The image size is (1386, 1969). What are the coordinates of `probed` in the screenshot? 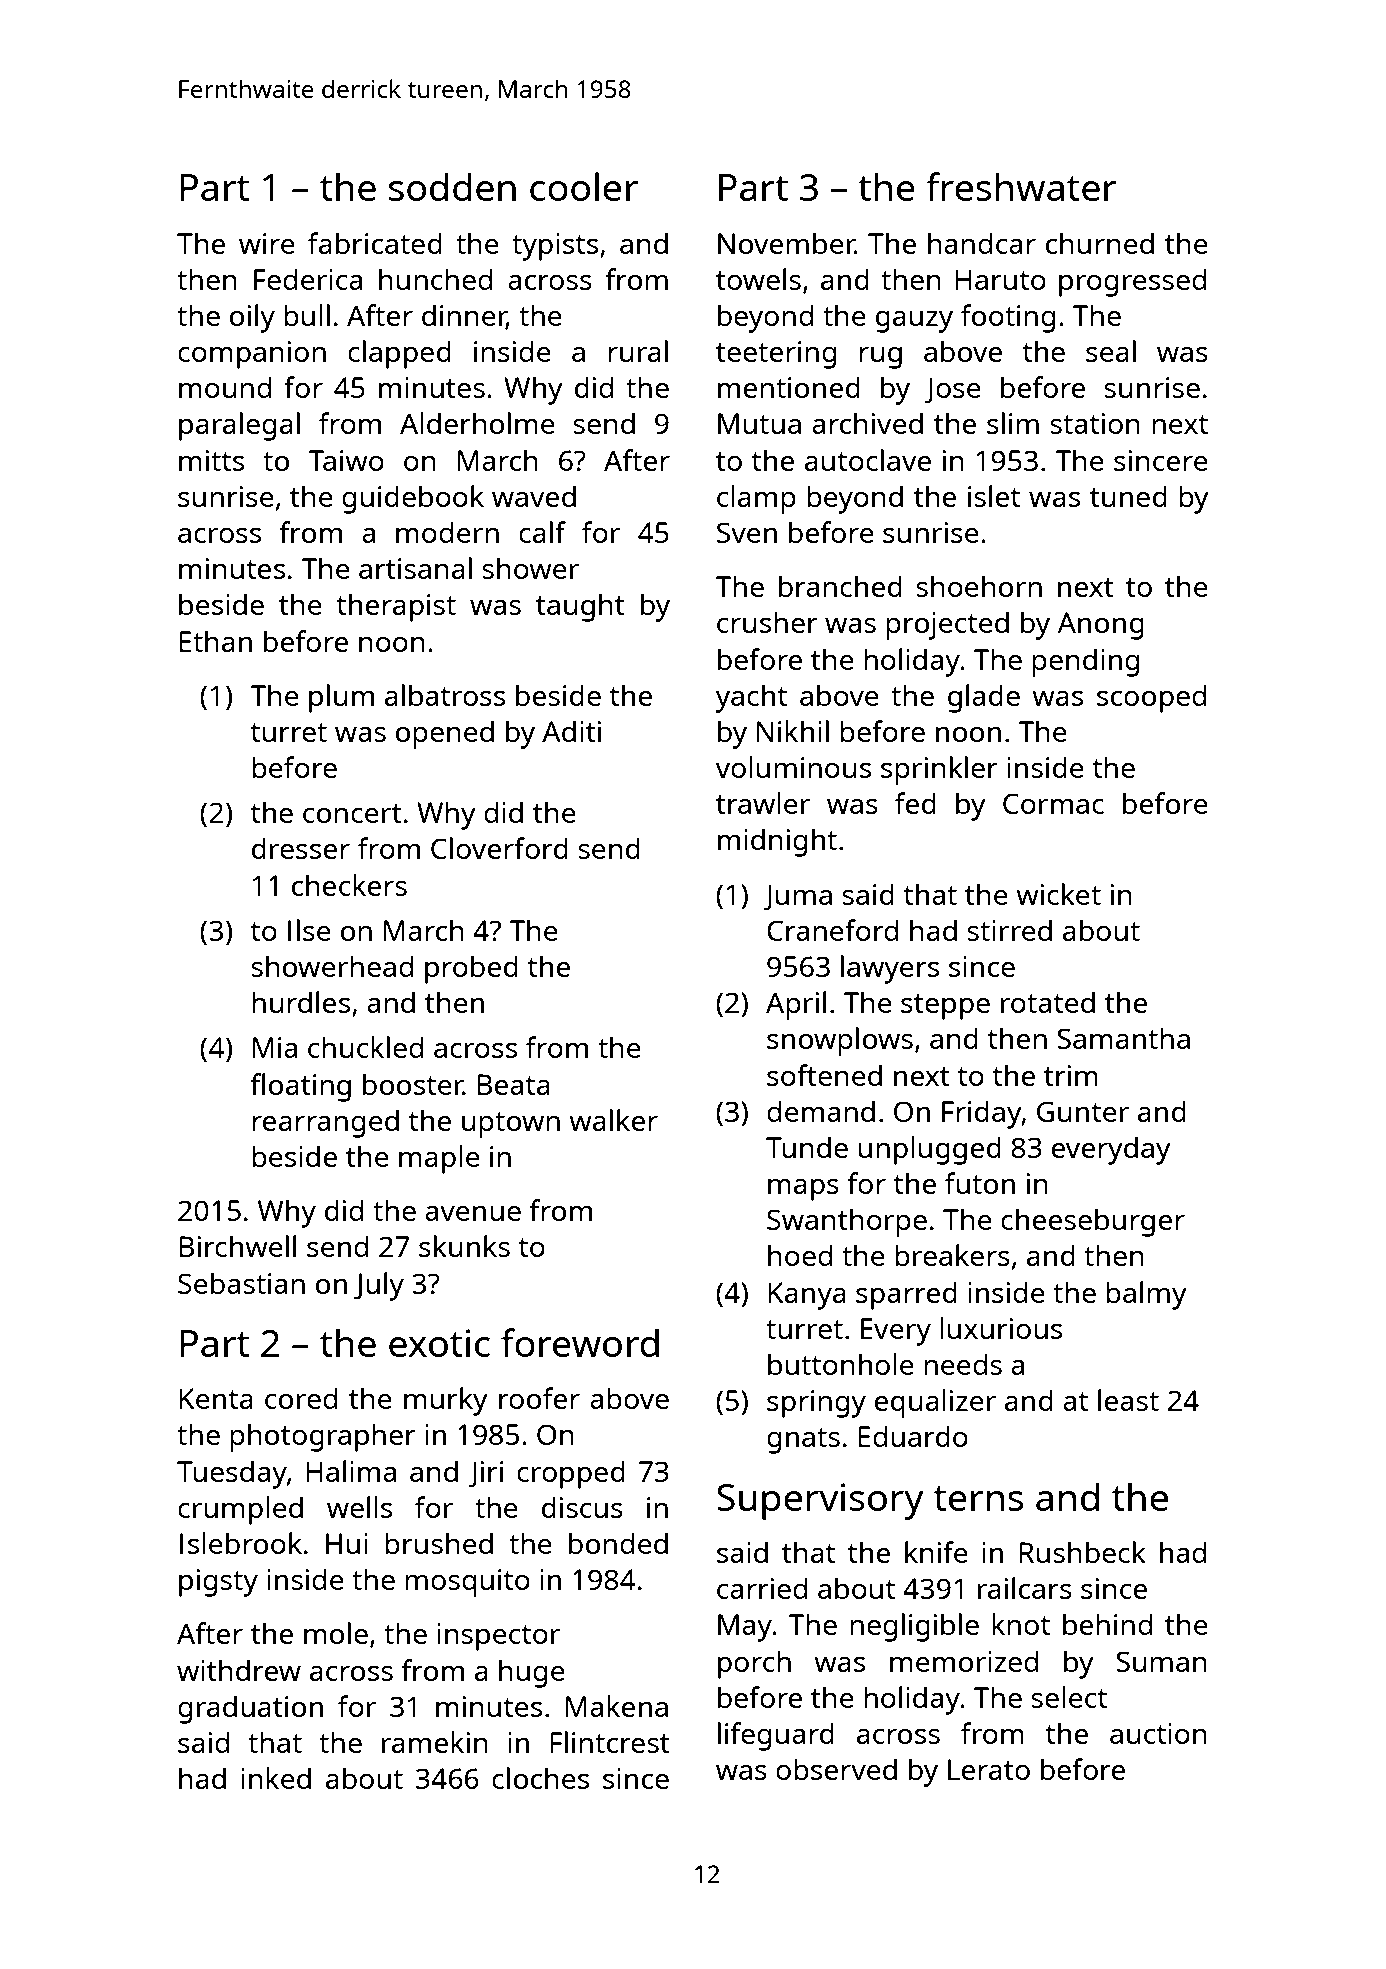 It's located at (471, 969).
